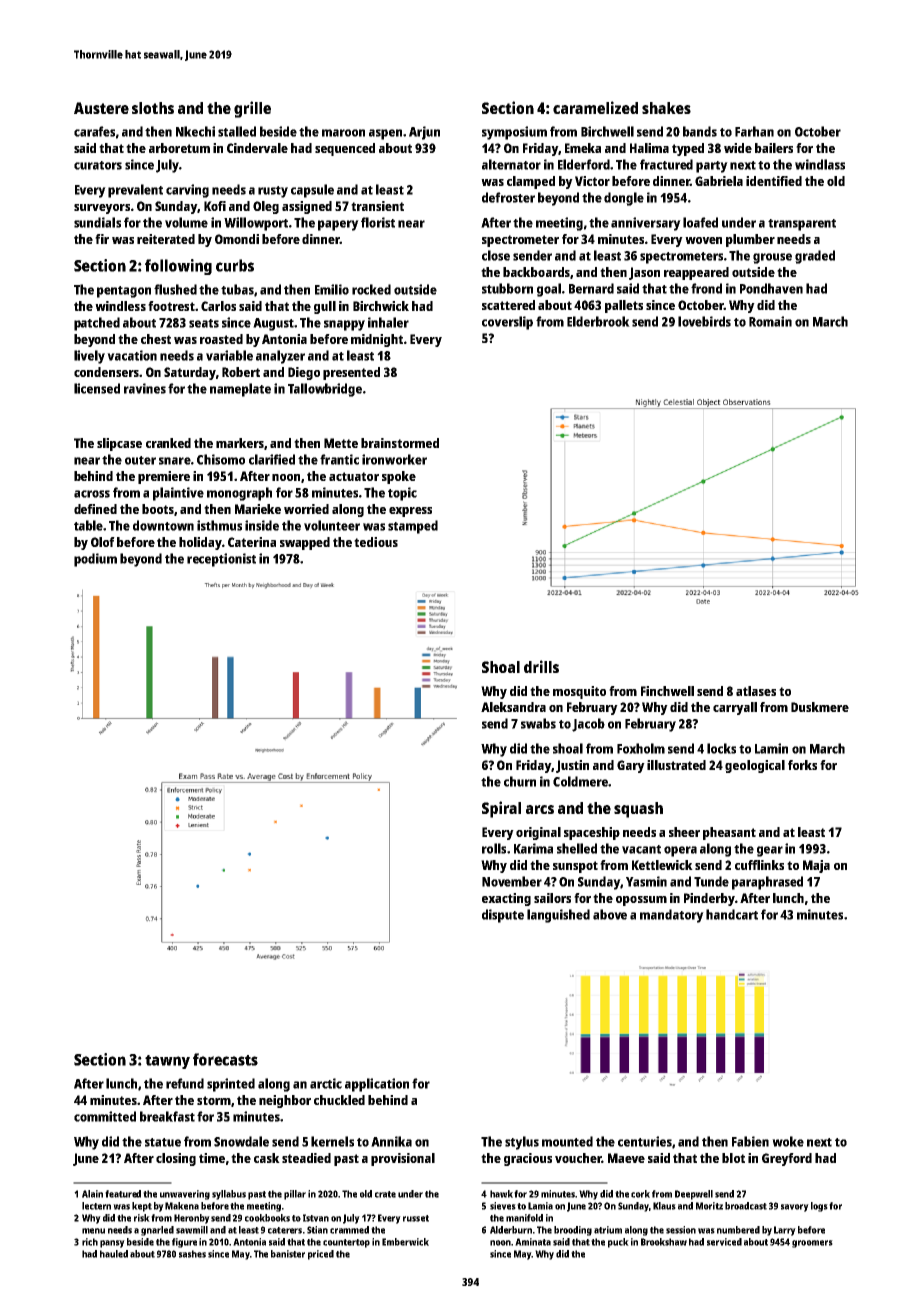 Image resolution: width=924 pixels, height=1314 pixels. Describe the element at coordinates (812, 1244) in the document. I see `groomers` at that location.
